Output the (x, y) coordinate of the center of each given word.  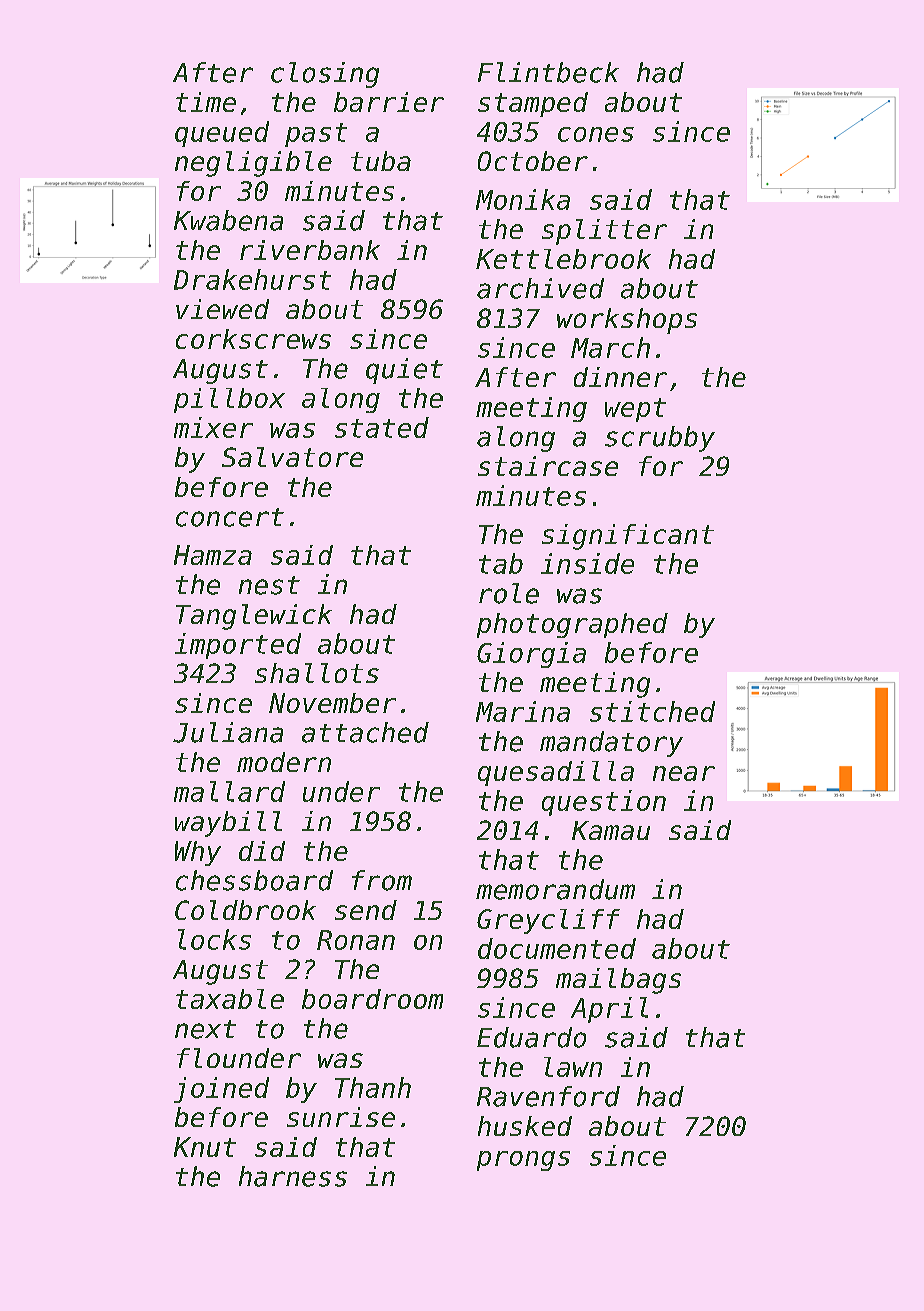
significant (628, 537)
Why (198, 853)
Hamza (213, 555)
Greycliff (548, 921)
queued (222, 134)
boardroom (372, 999)
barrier (389, 102)
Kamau (611, 830)
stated (382, 427)
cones (596, 134)
